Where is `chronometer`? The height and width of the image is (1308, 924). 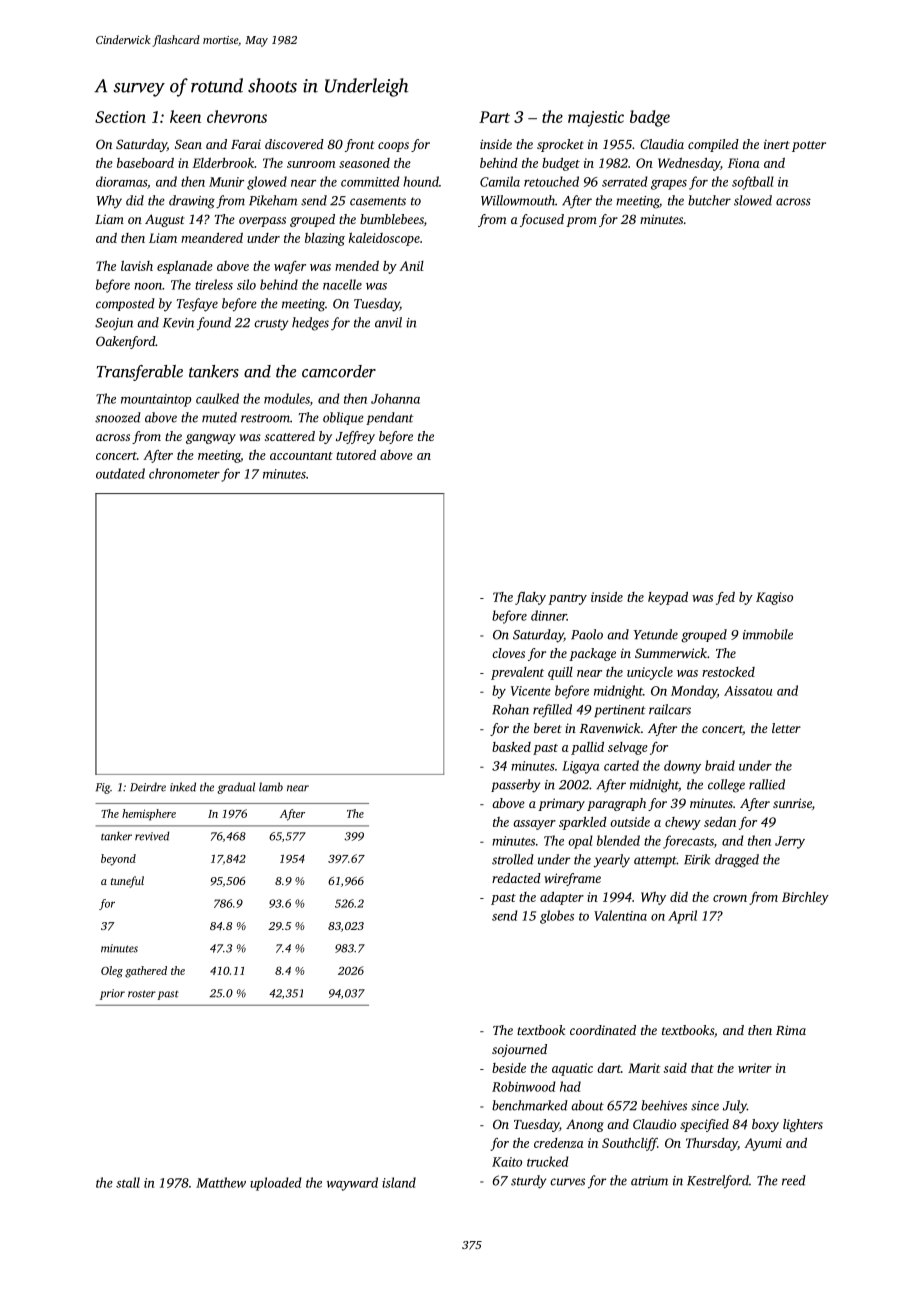 chronometer is located at coordinates (184, 473).
